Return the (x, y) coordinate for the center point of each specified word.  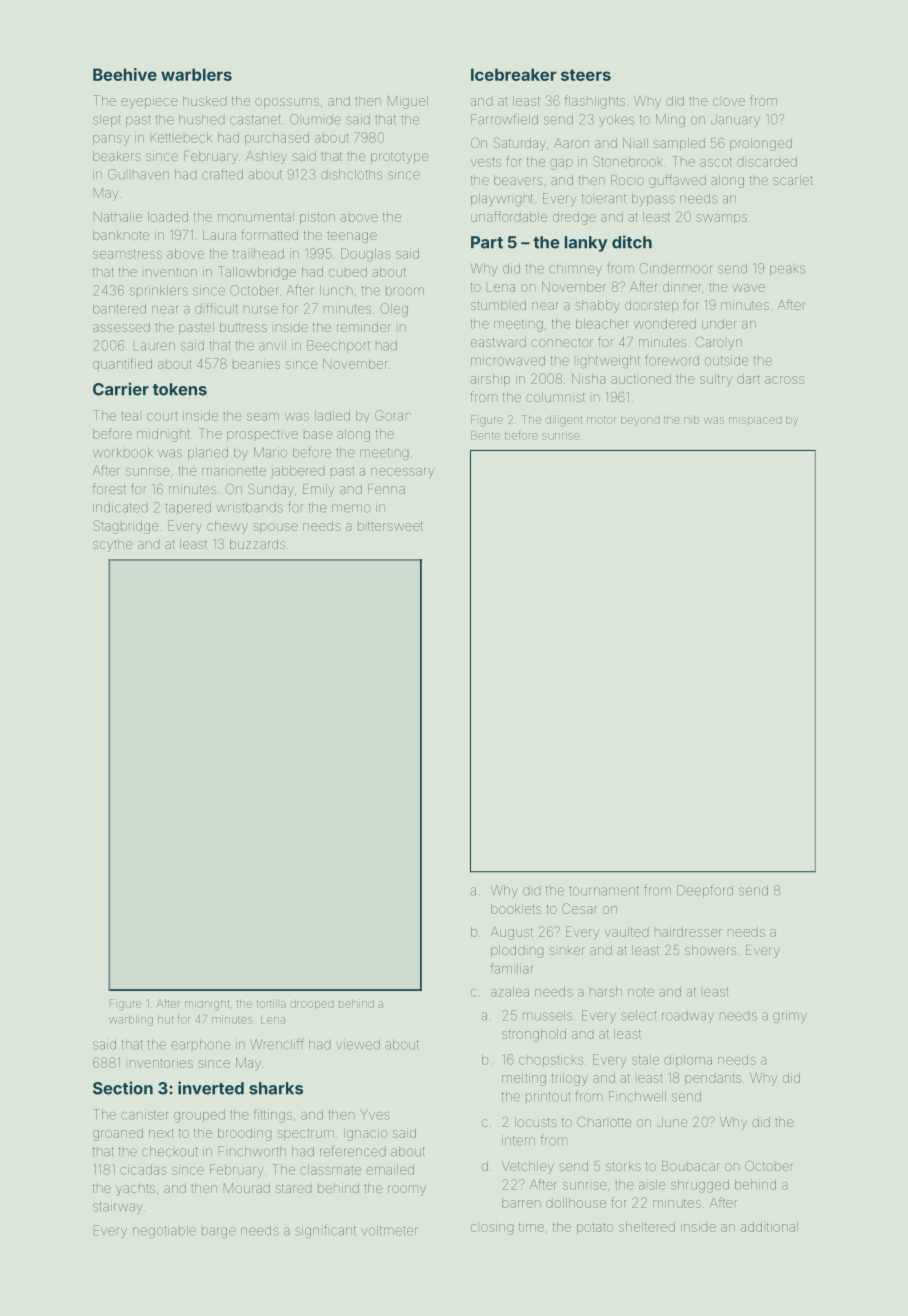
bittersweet (390, 526)
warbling (131, 1020)
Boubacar (691, 1166)
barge (219, 1232)
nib (691, 420)
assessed (121, 327)
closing (492, 1229)
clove (729, 102)
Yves (375, 1115)
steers (586, 75)
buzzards (257, 544)
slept (107, 120)
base (318, 435)
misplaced (755, 420)
